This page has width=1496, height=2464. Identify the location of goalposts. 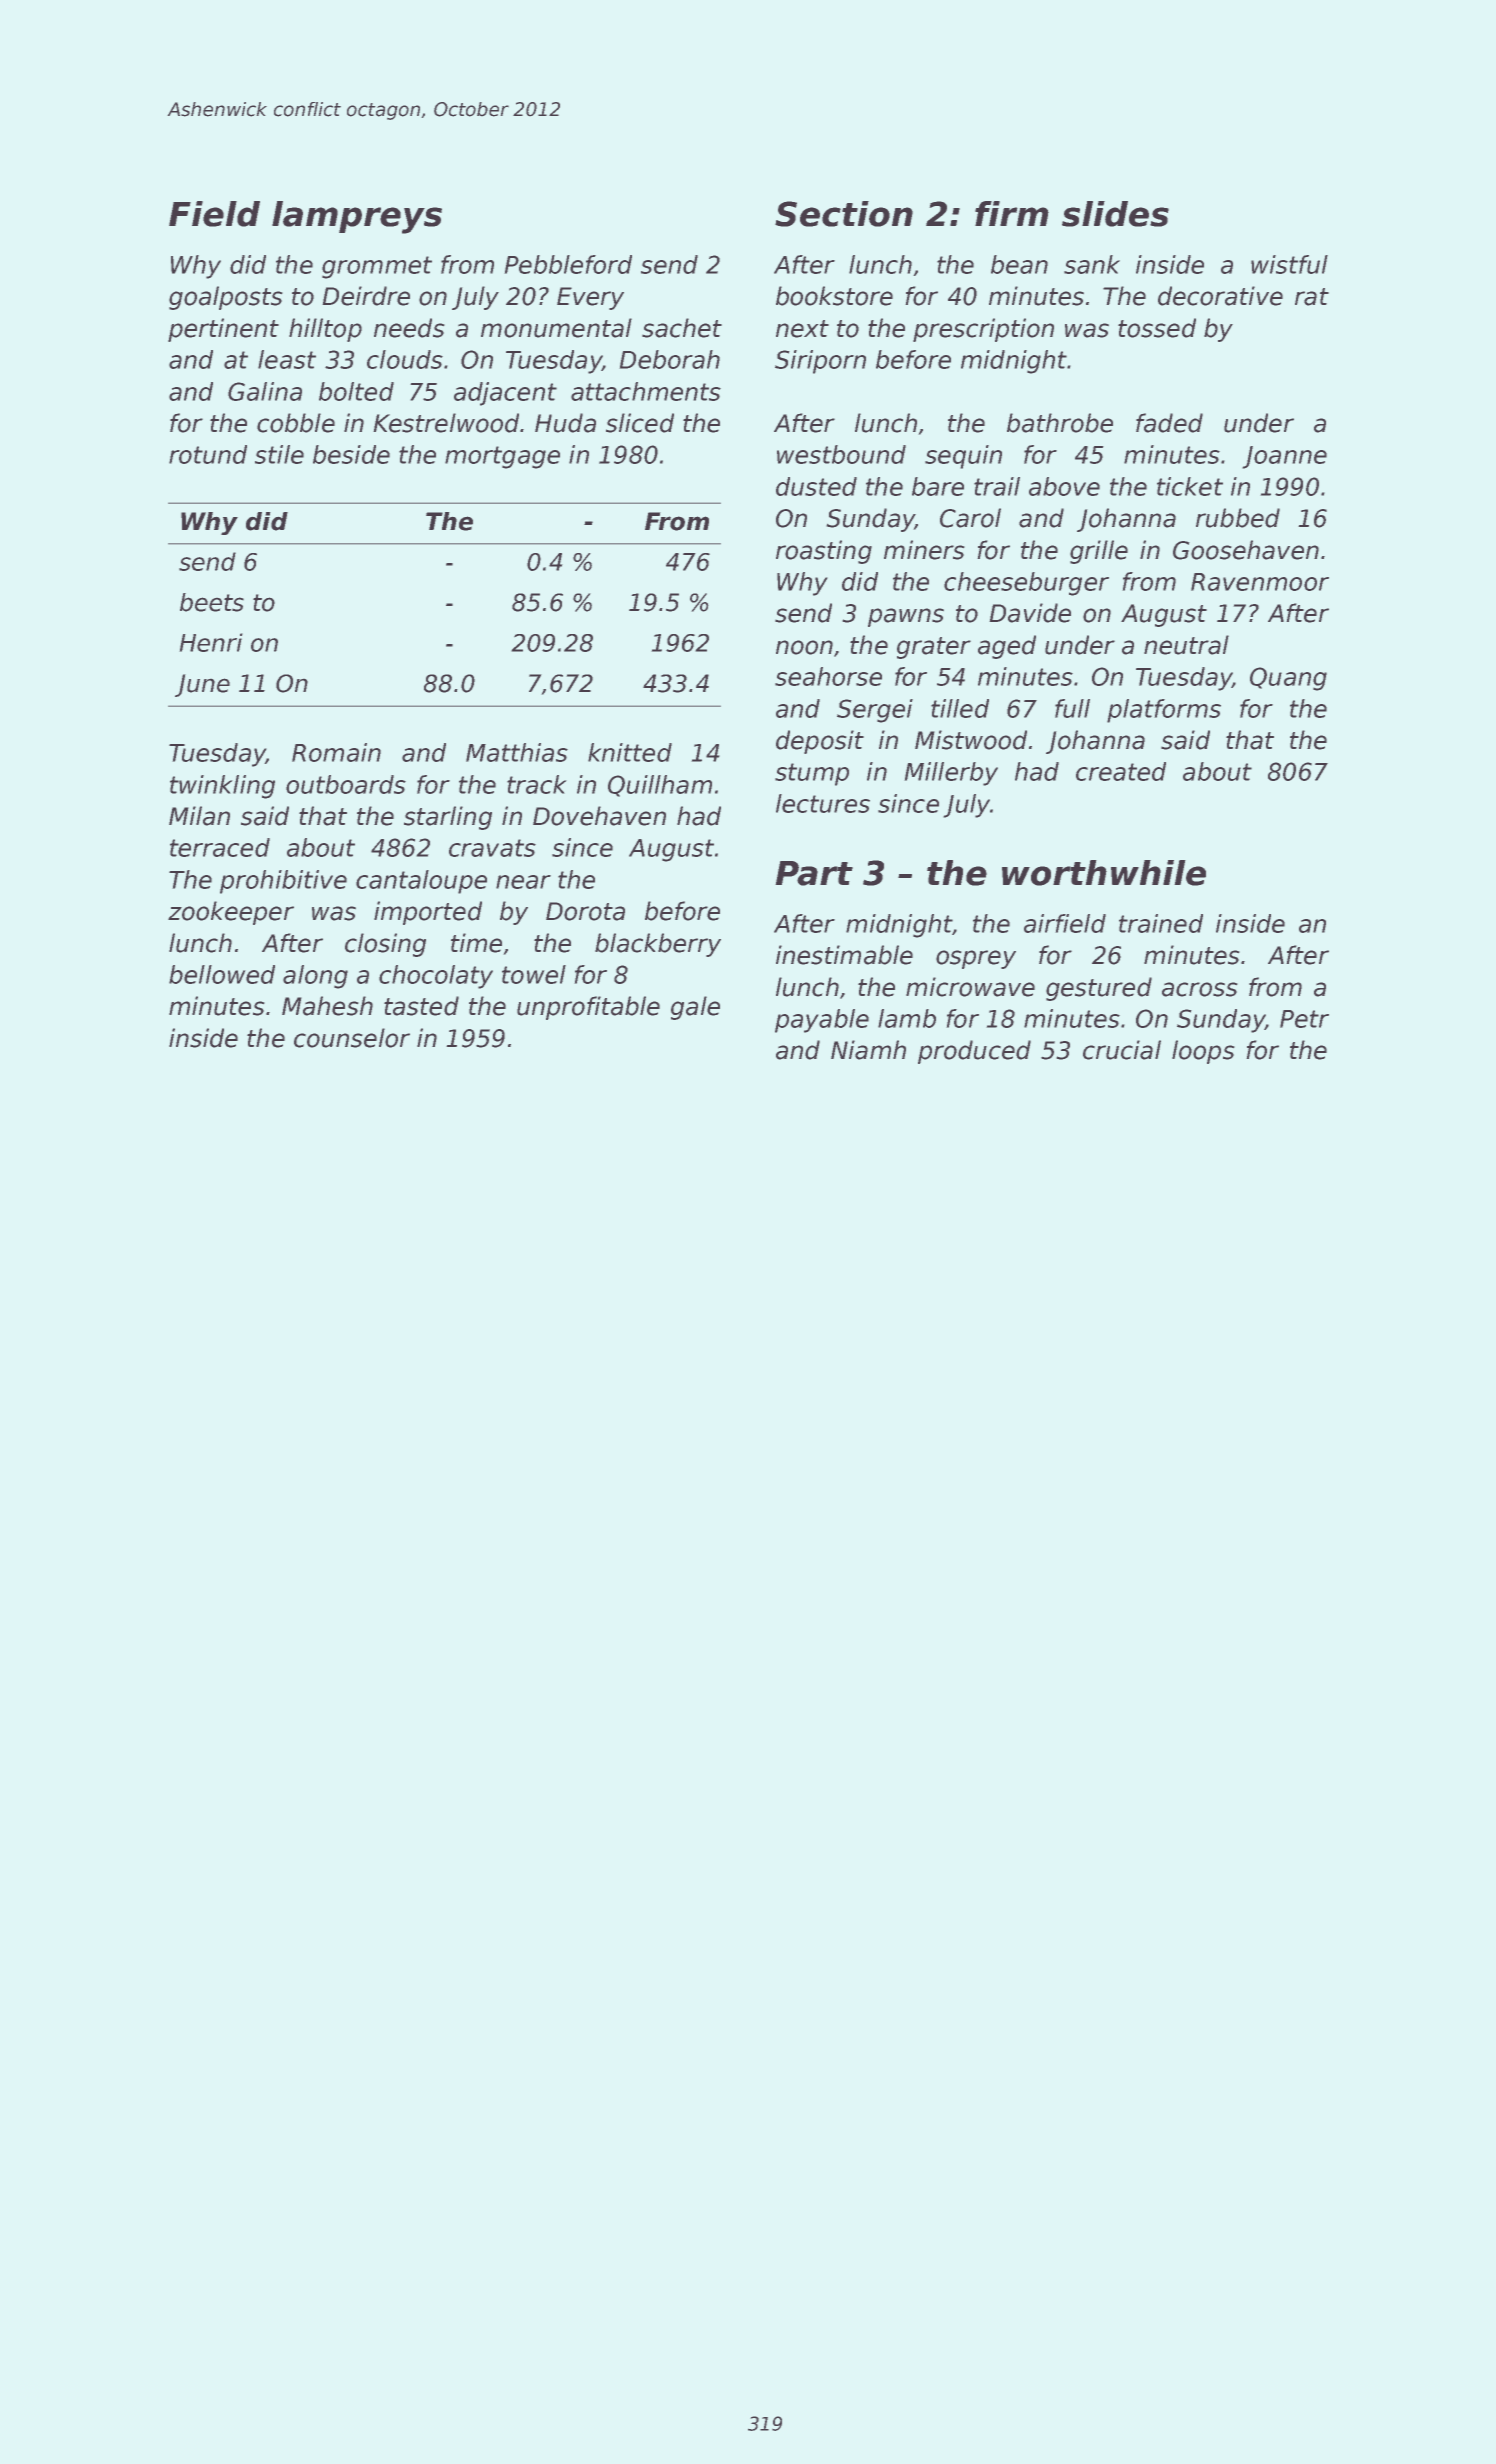
(225, 298).
